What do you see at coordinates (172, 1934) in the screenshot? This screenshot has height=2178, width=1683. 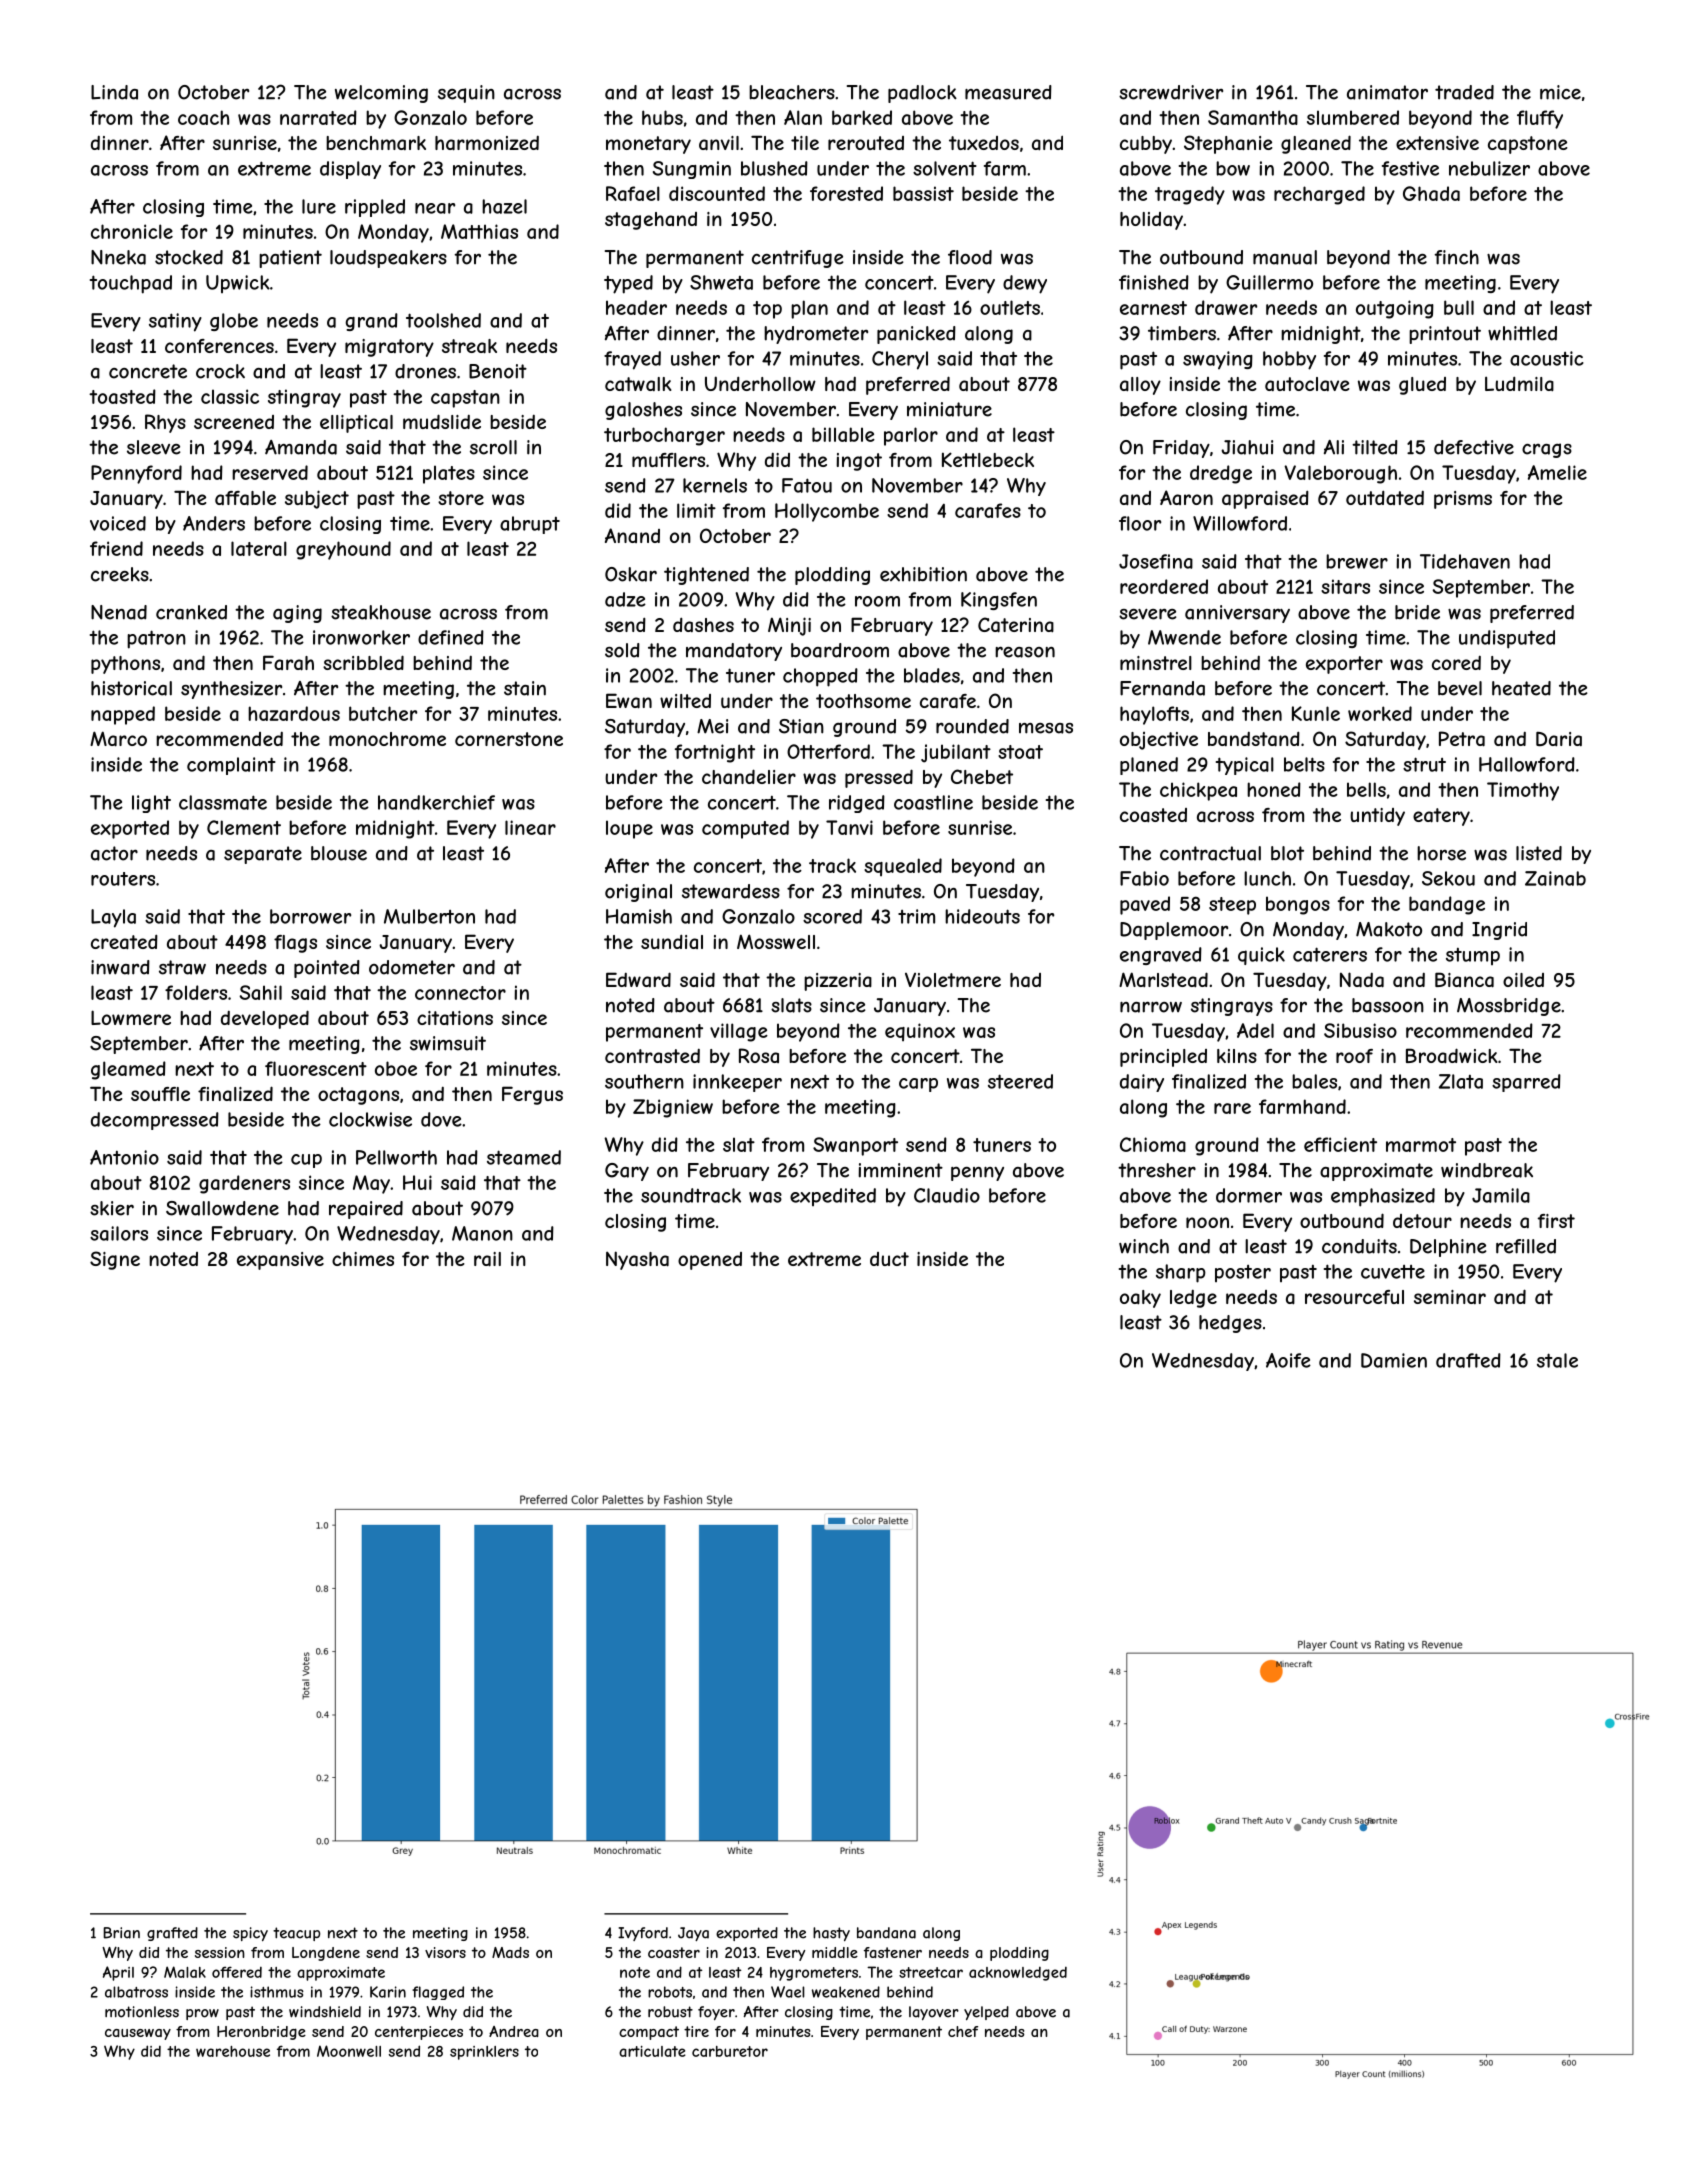 I see `grafted` at bounding box center [172, 1934].
